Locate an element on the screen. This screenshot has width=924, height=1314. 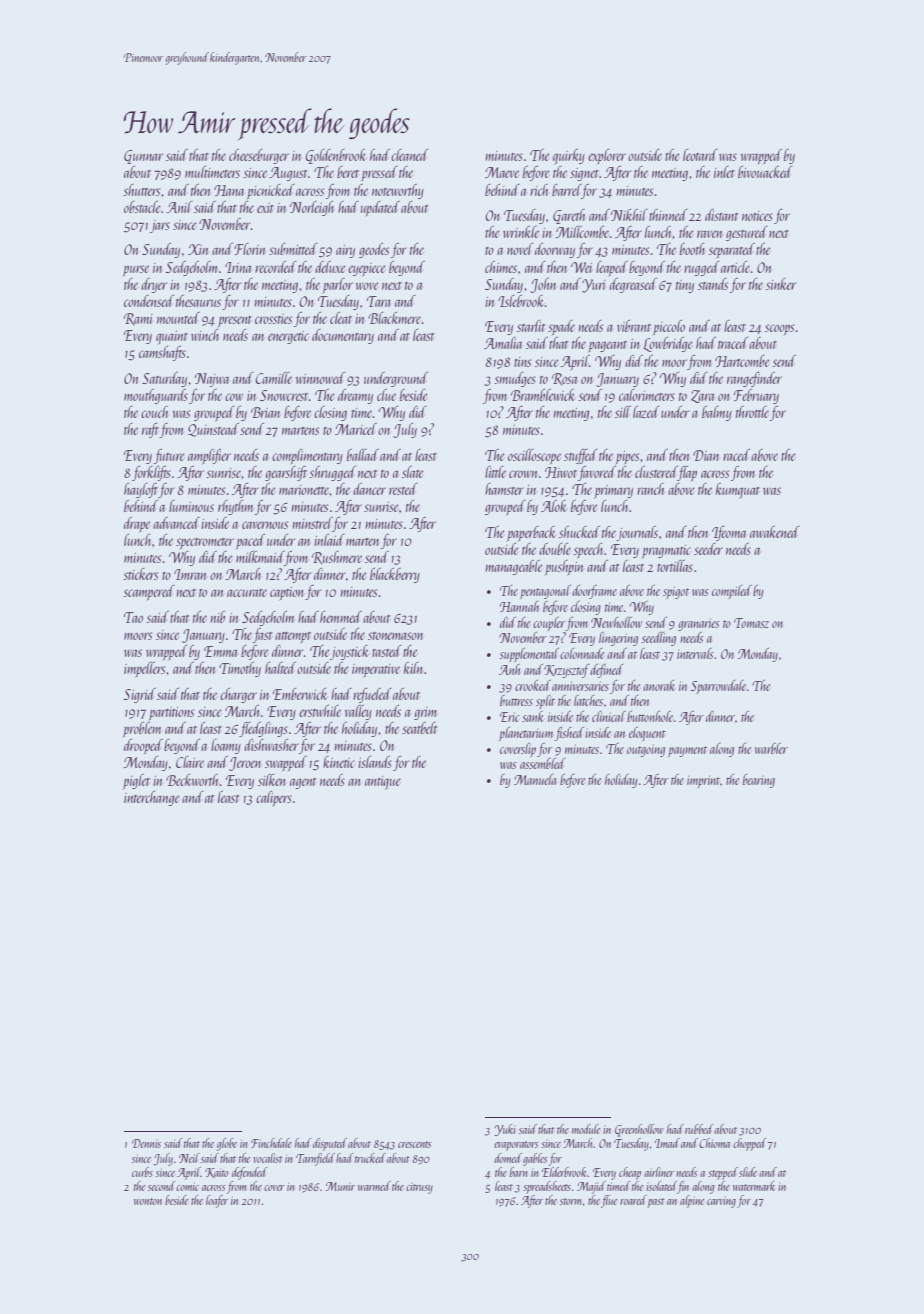
documentary is located at coordinates (343, 336).
